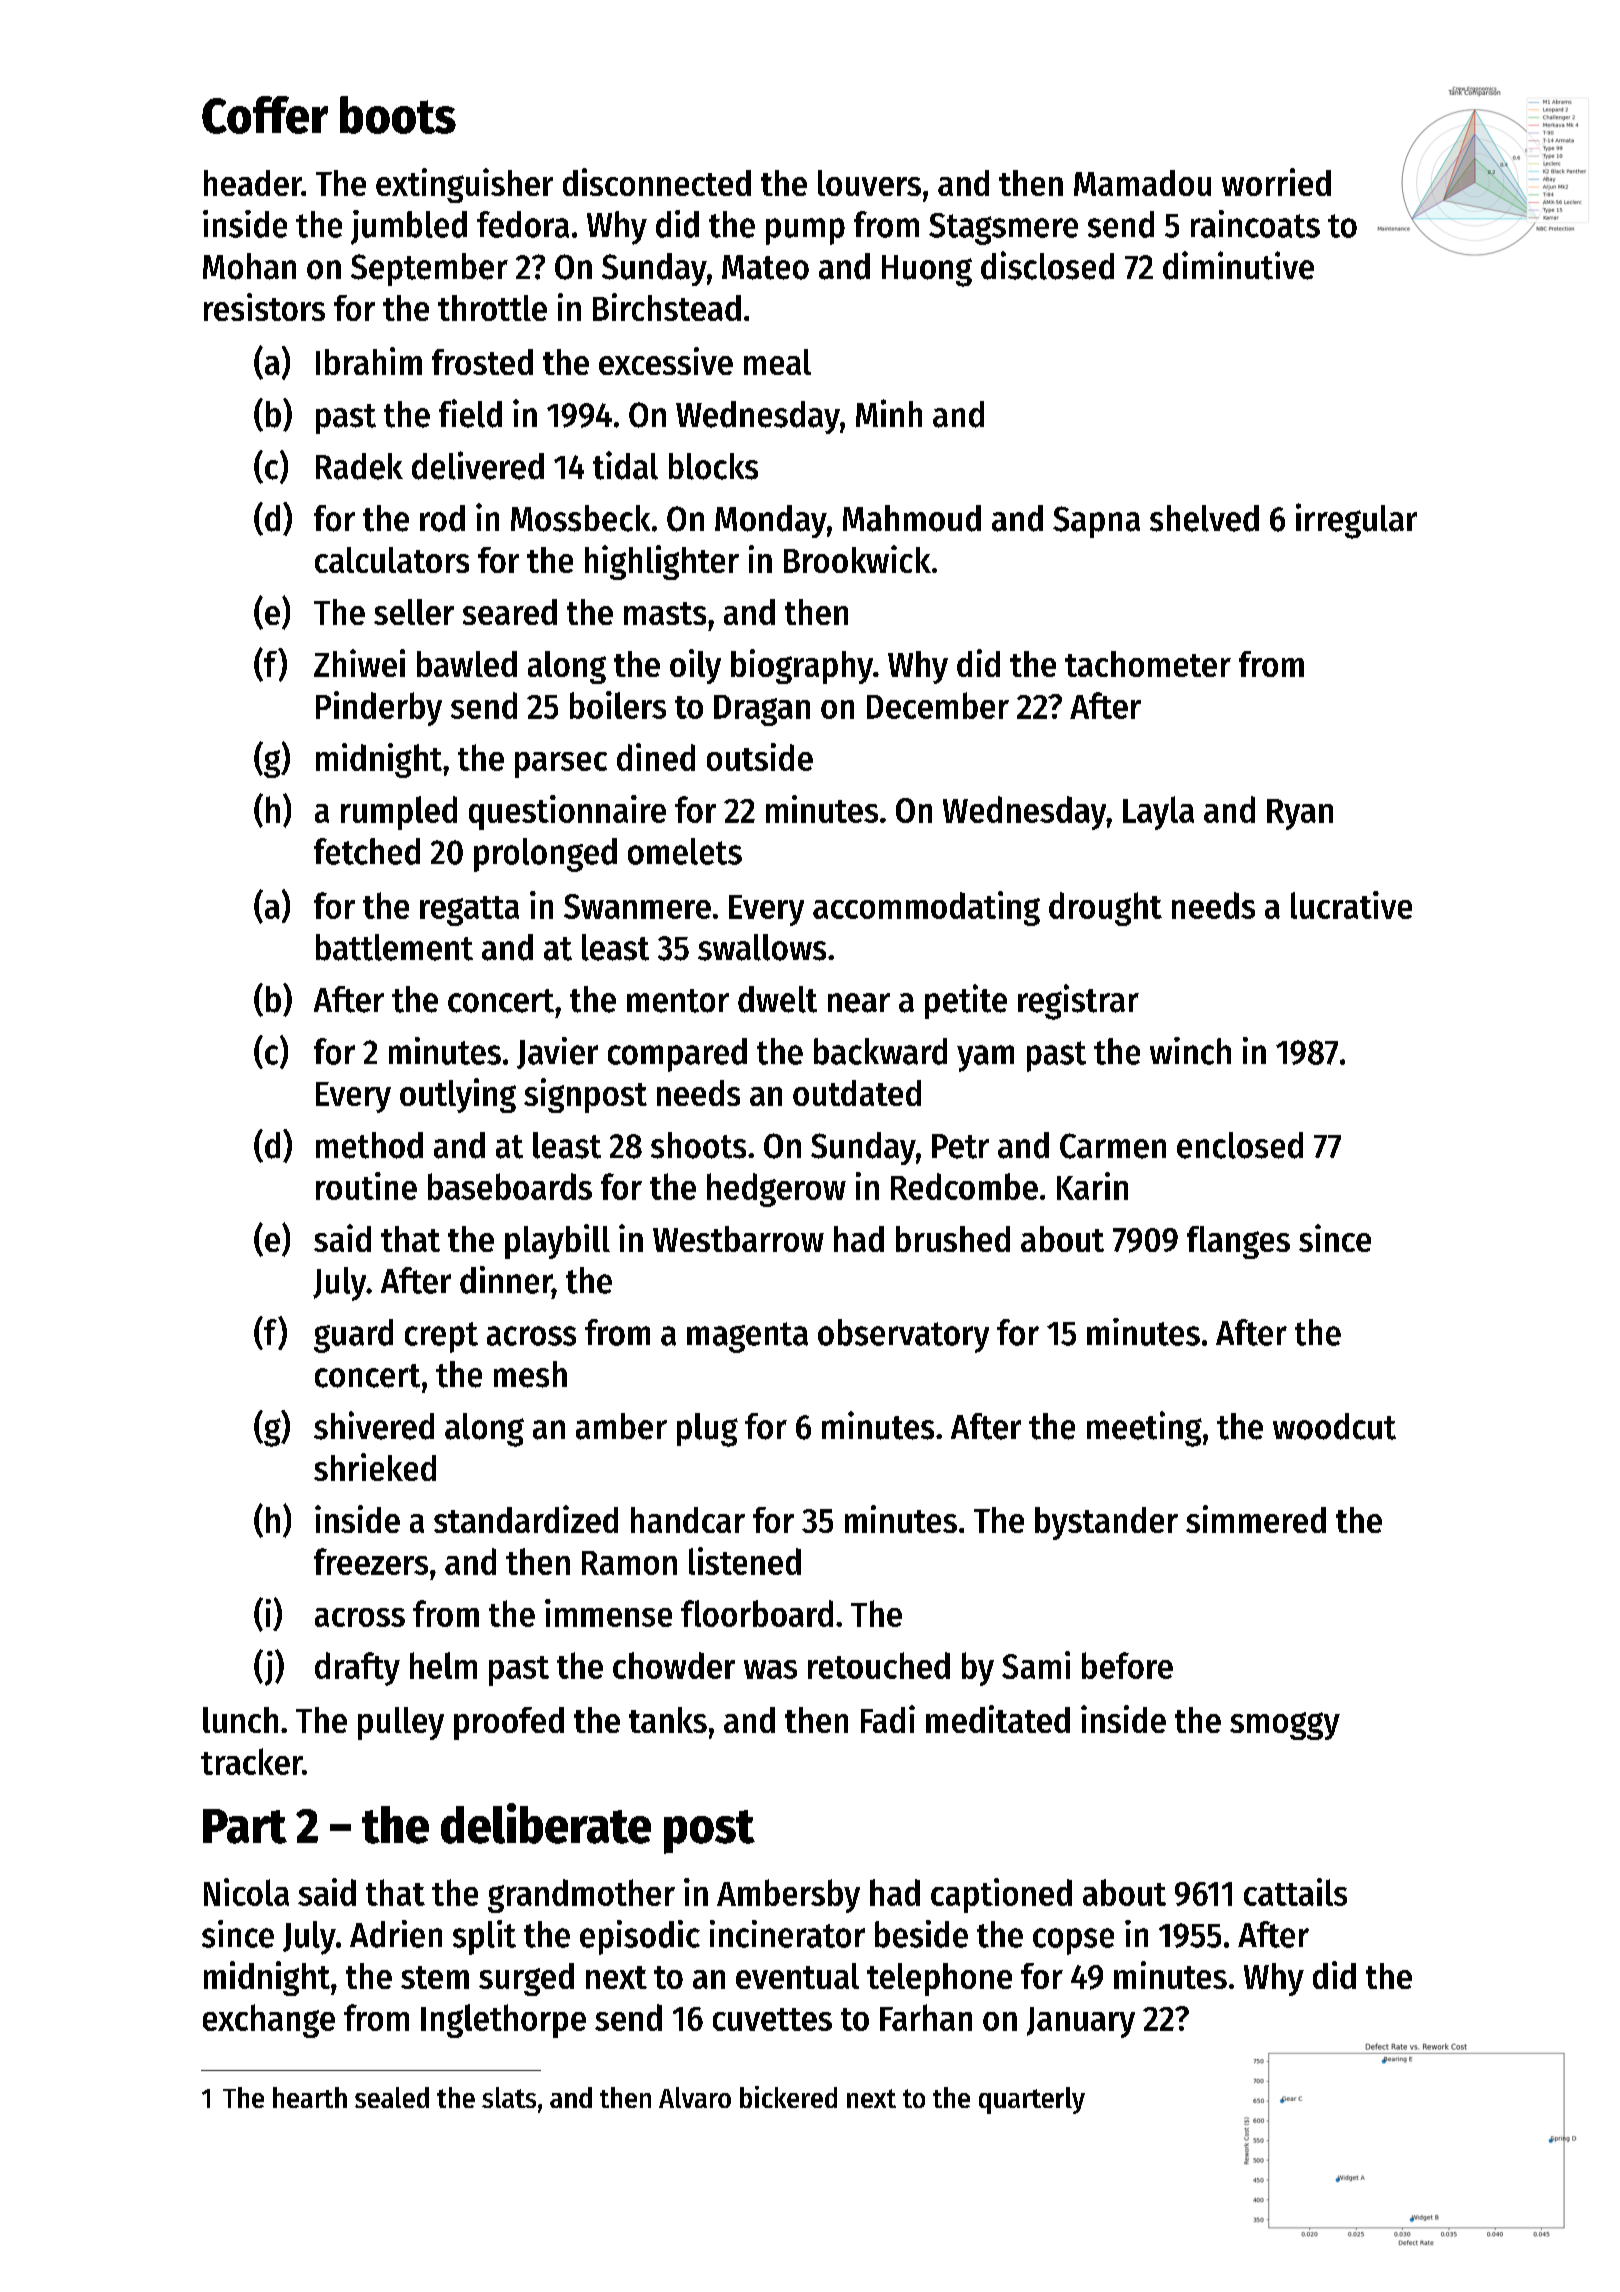 The image size is (1620, 2292). I want to click on worried, so click(1276, 182).
